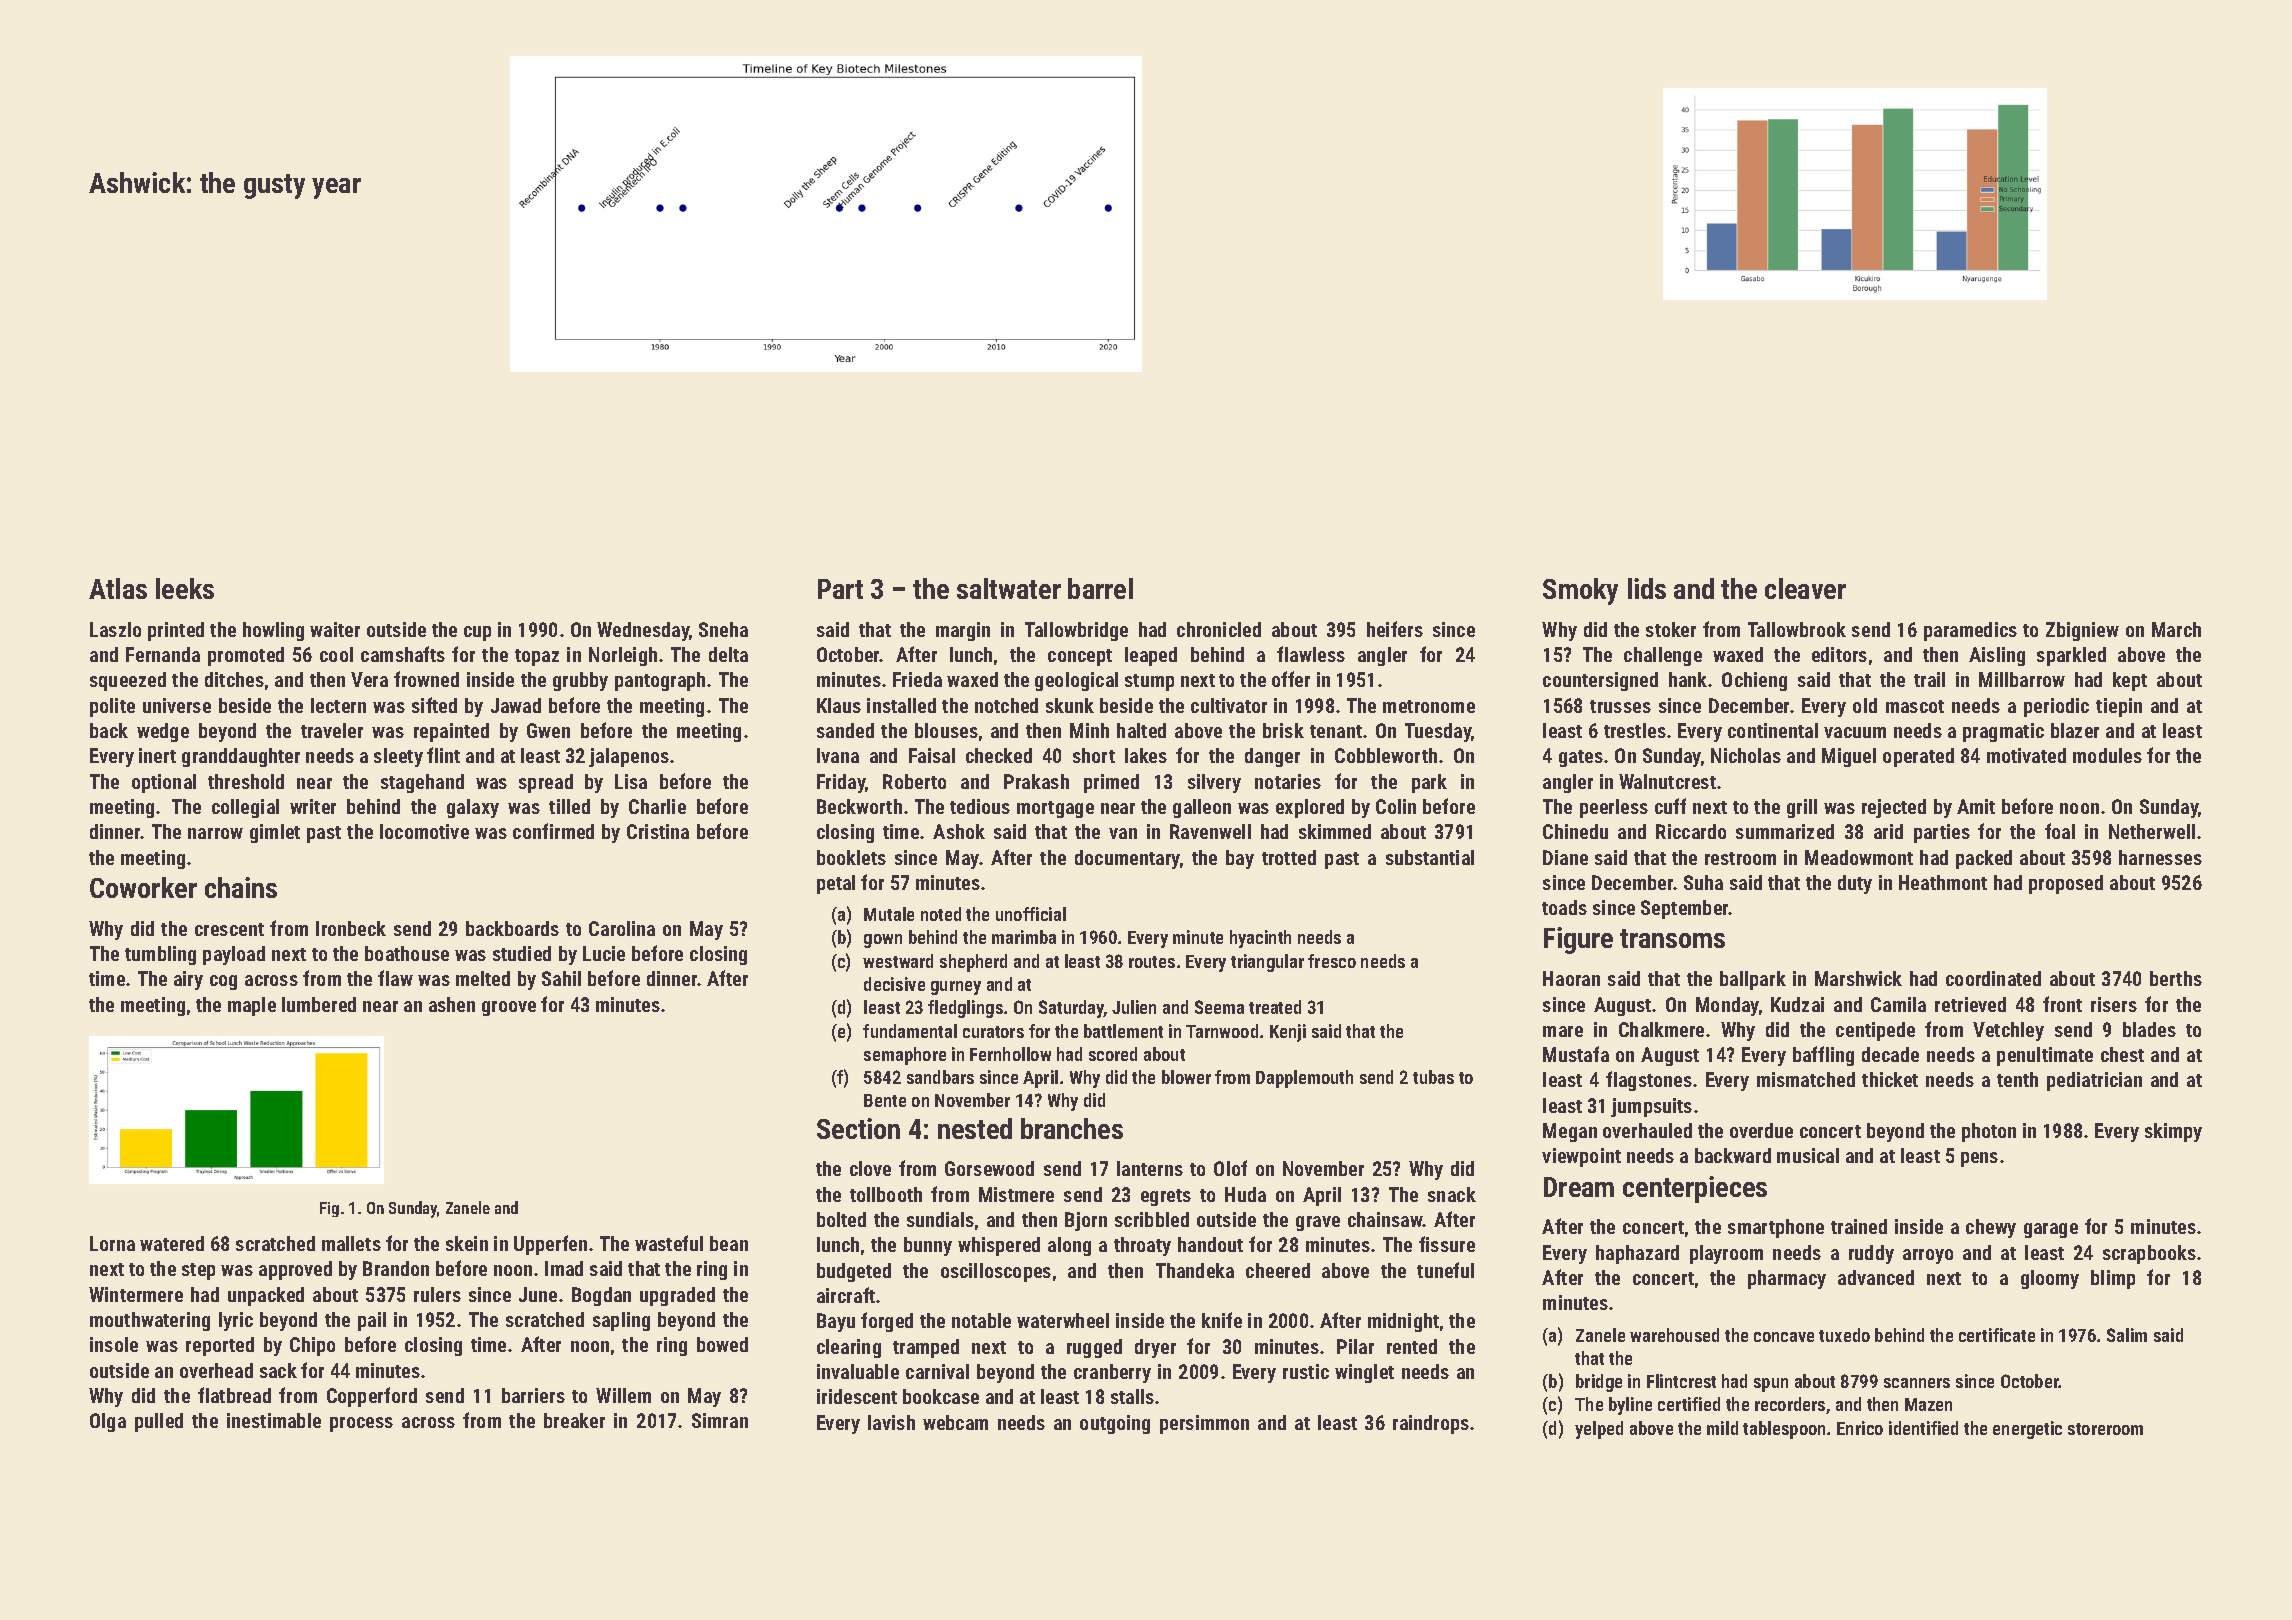  Describe the element at coordinates (2027, 1430) in the screenshot. I see `energetic` at that location.
